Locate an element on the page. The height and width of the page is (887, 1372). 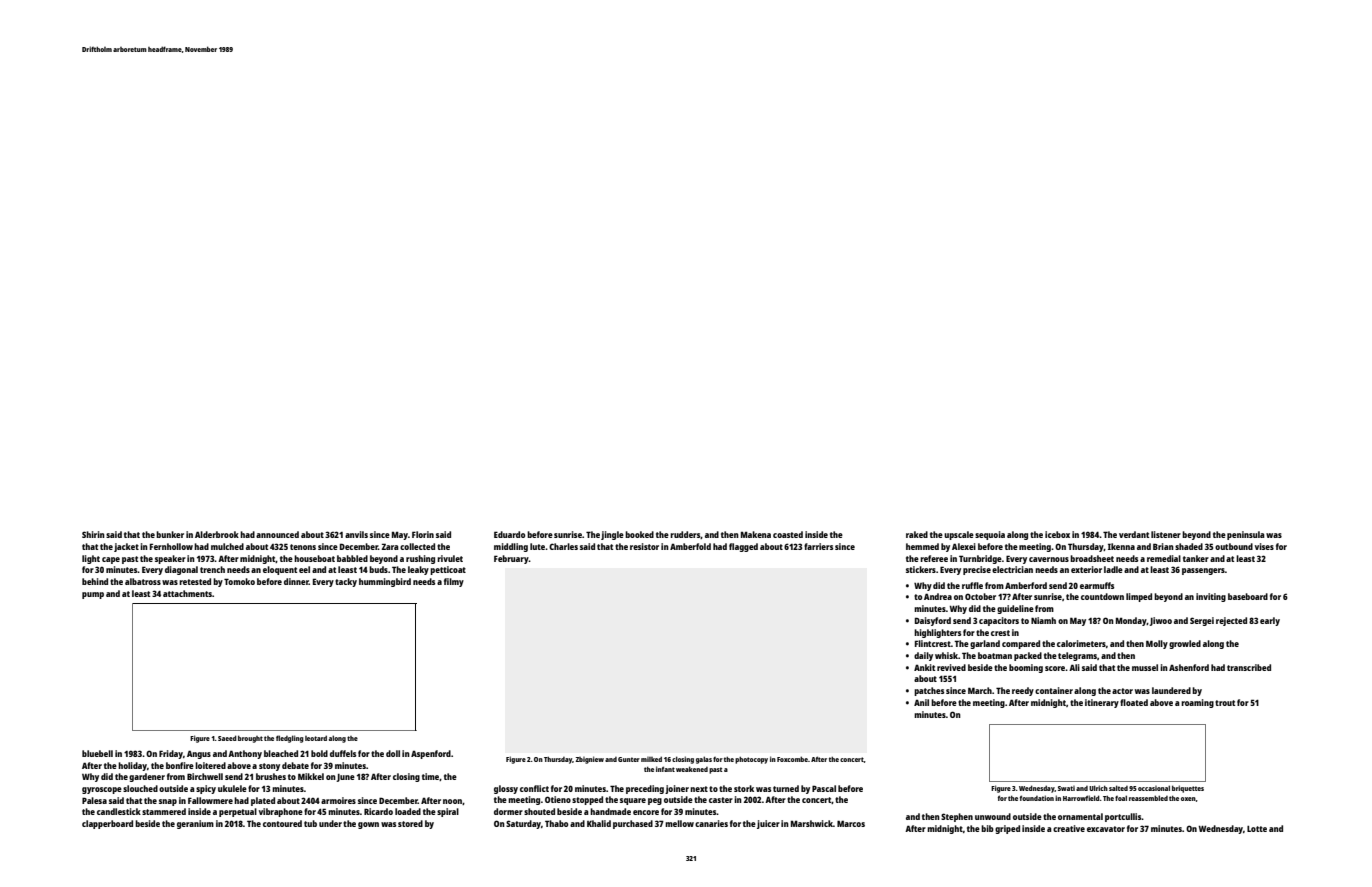
geranium is located at coordinates (195, 824).
